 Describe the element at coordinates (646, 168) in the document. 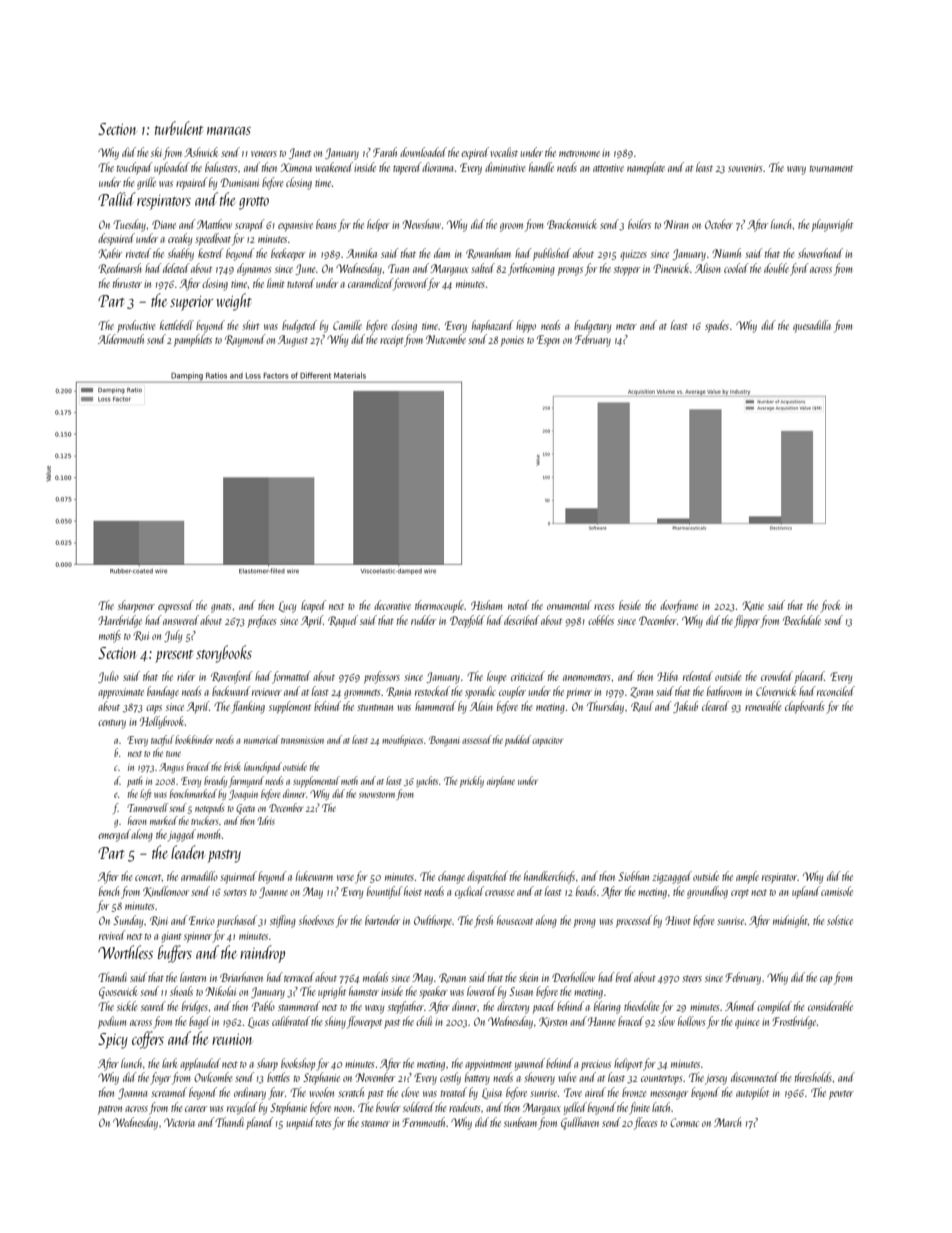

I see `nameplate` at that location.
